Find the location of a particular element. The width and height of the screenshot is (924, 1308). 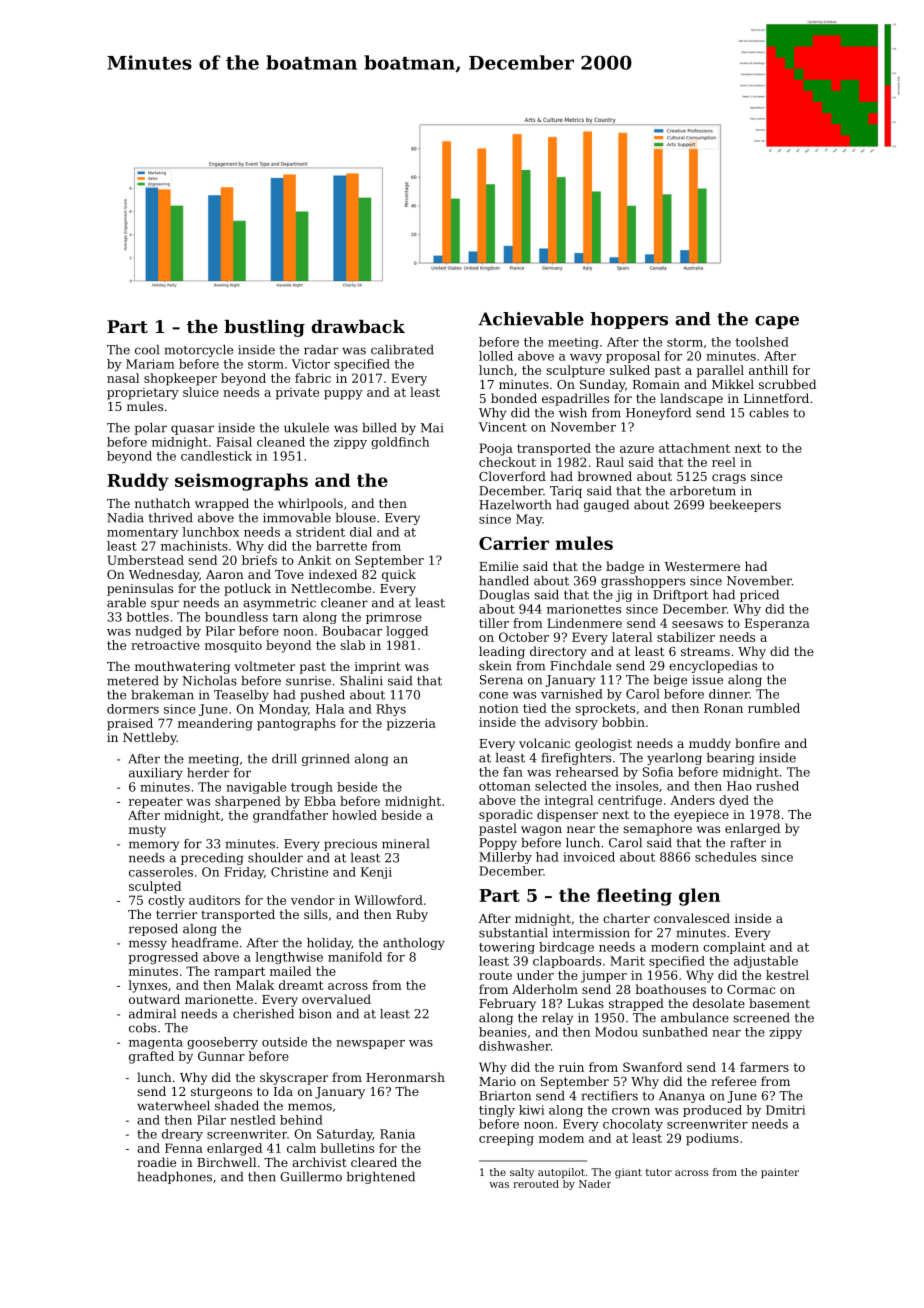

Honeyford is located at coordinates (658, 414).
